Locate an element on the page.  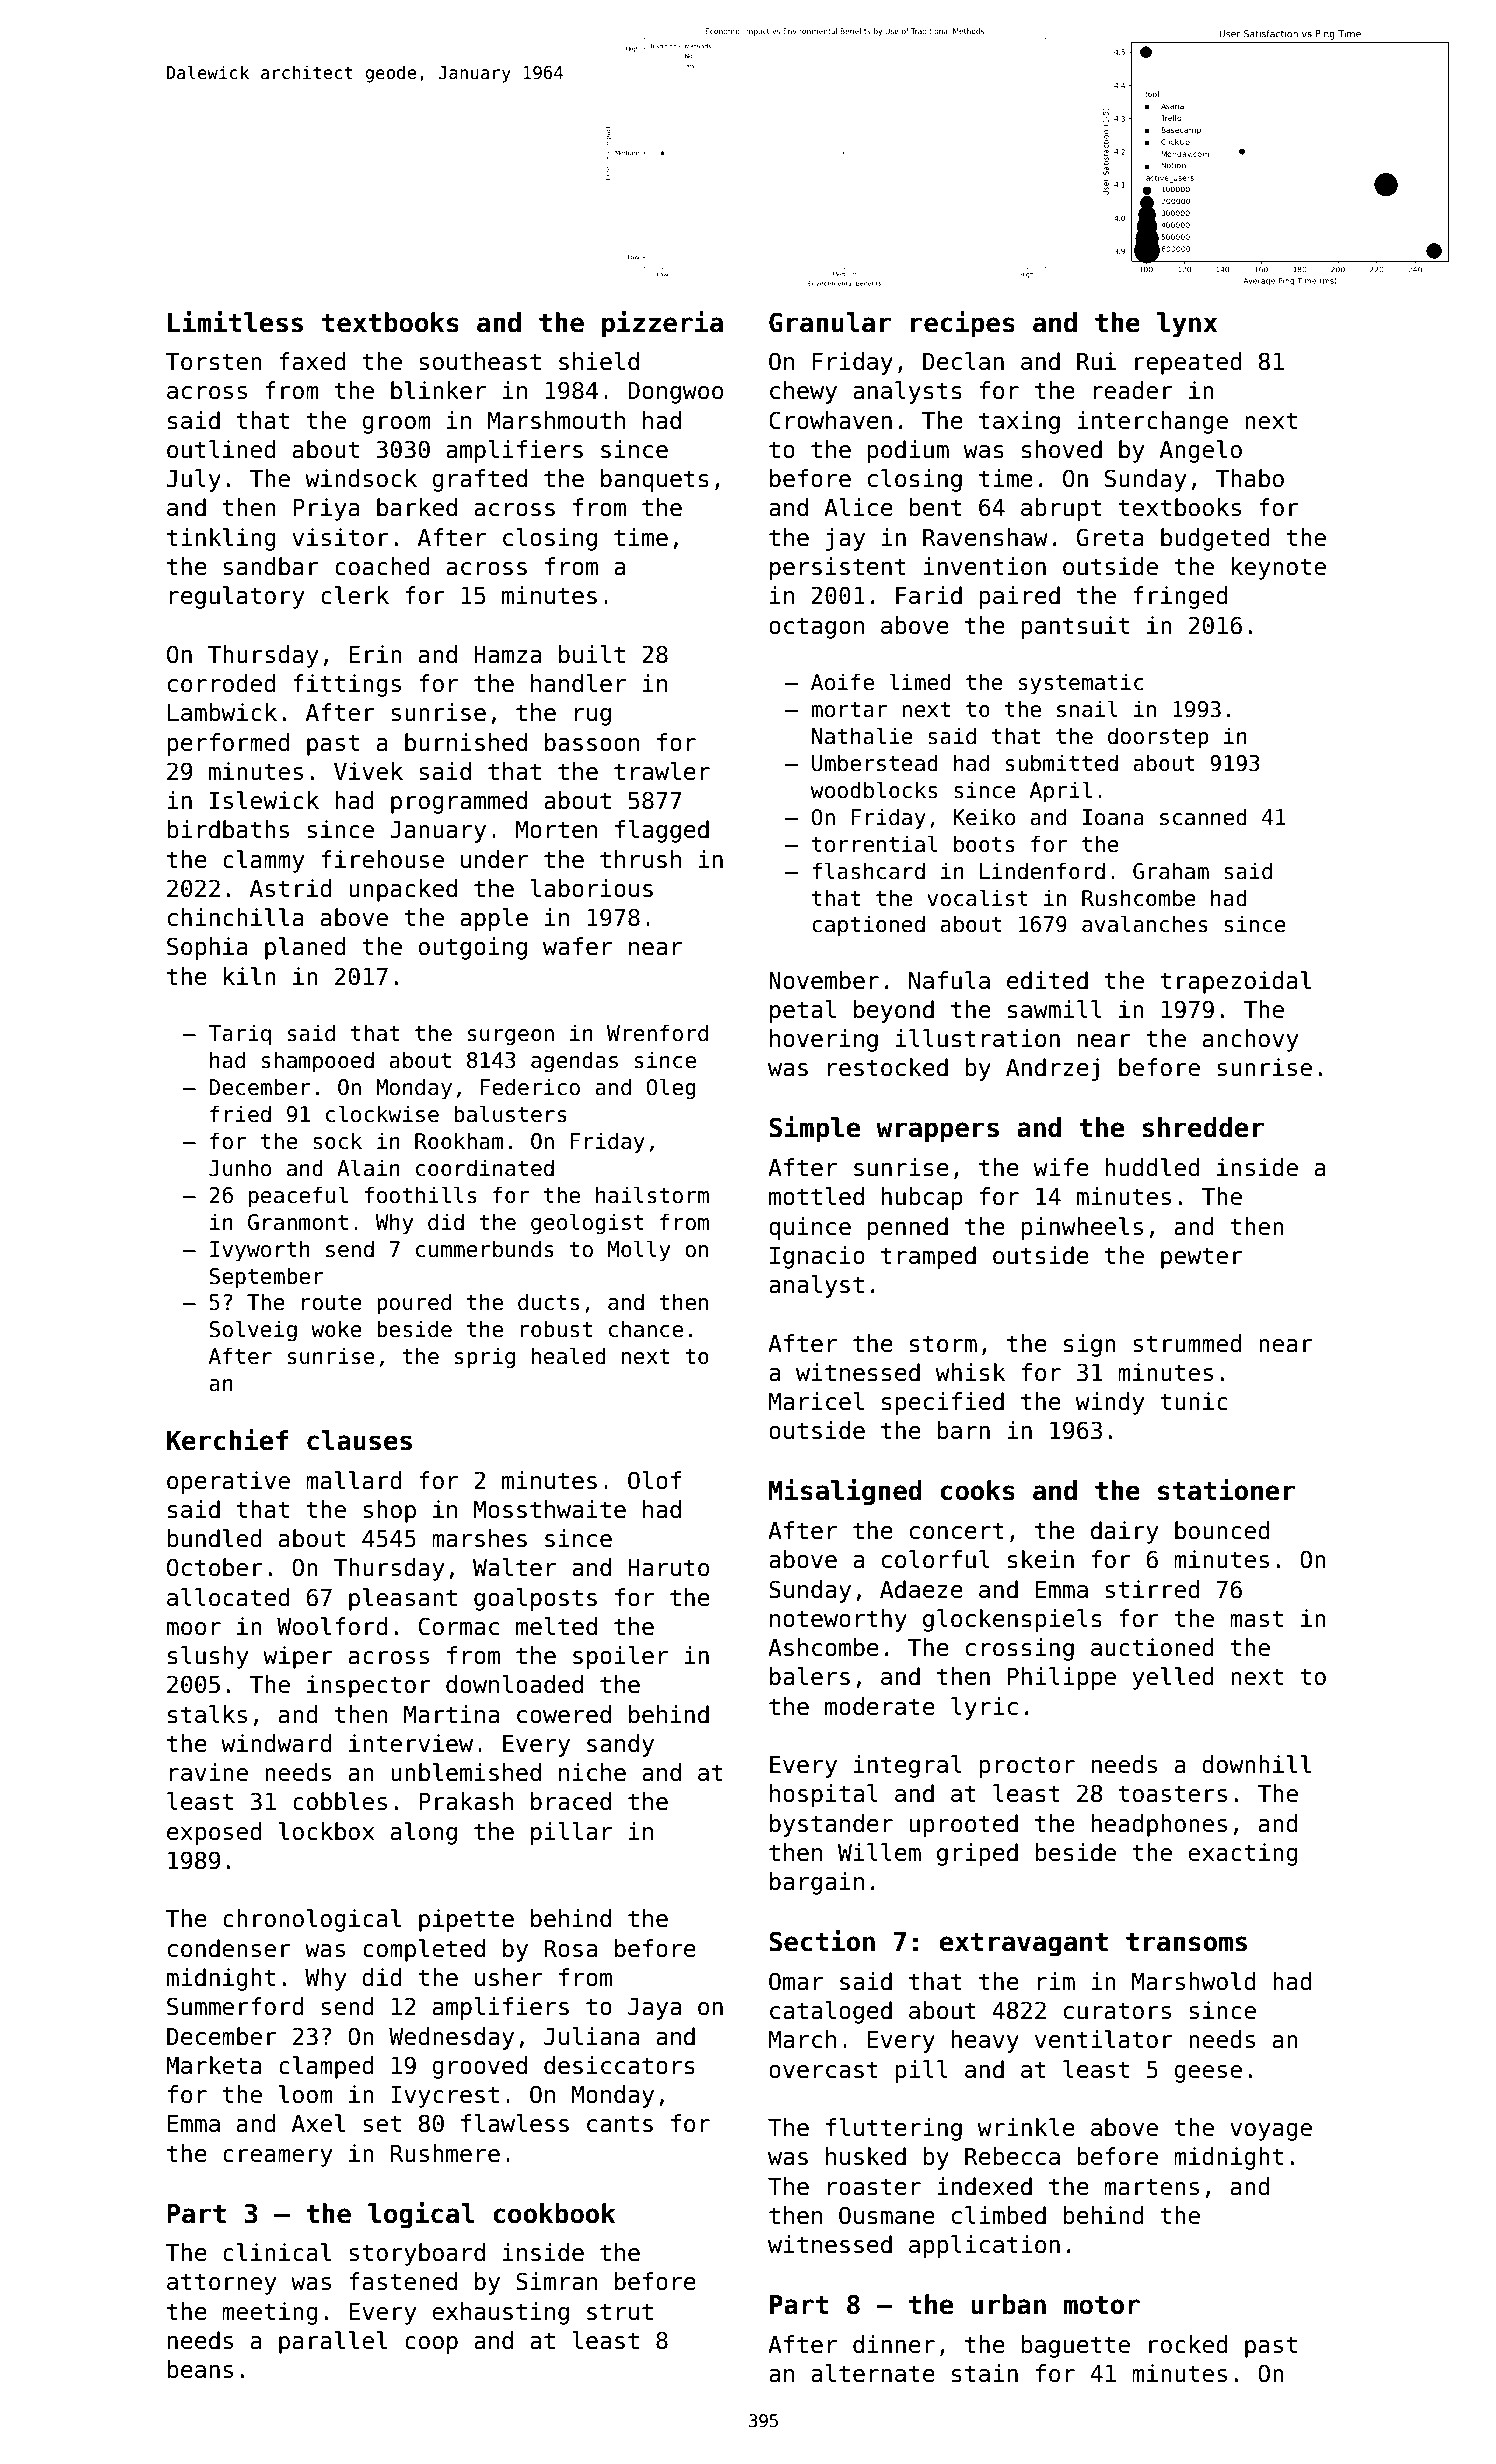
Ashcombe is located at coordinates (823, 1647).
